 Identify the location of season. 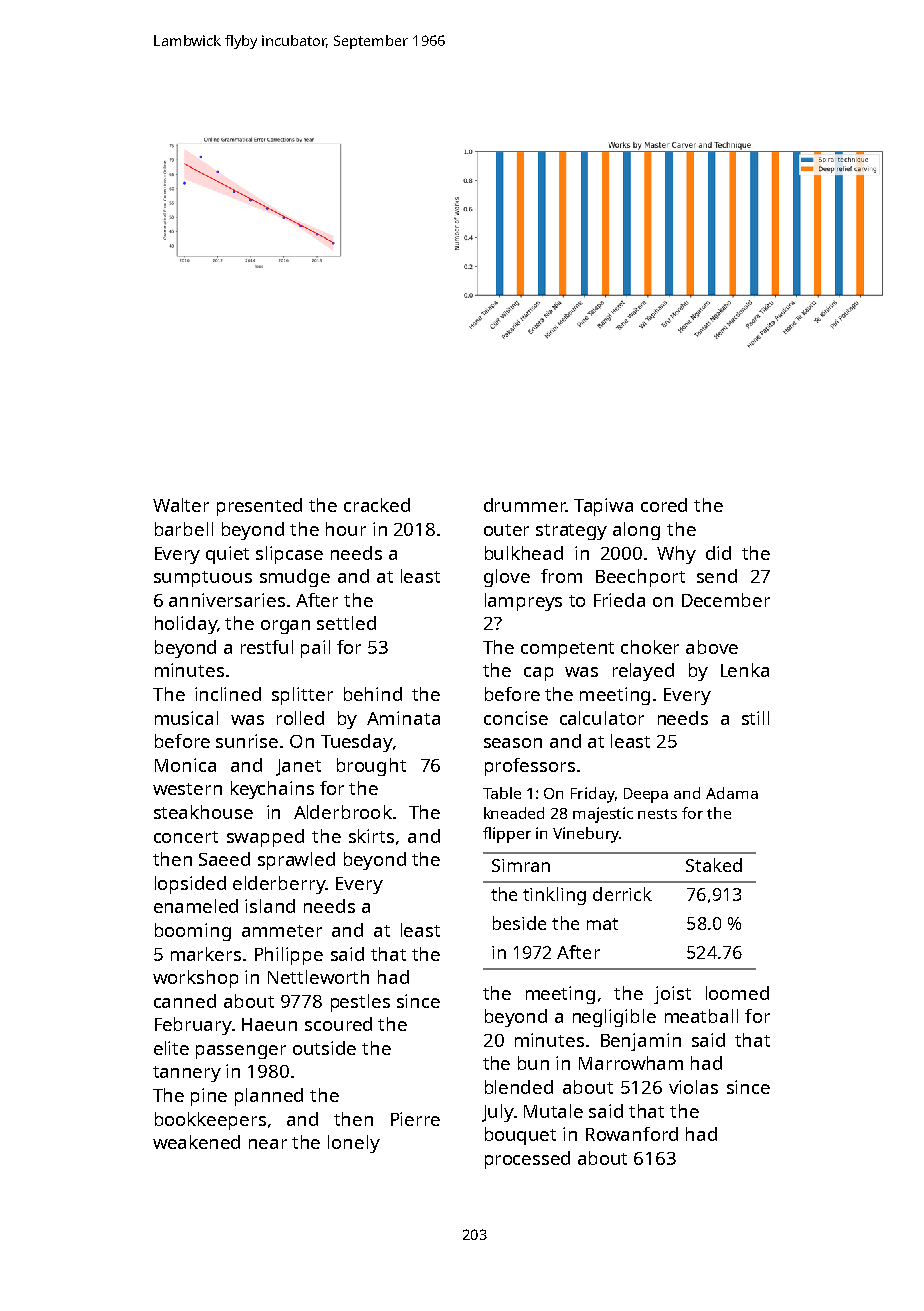
(513, 743).
